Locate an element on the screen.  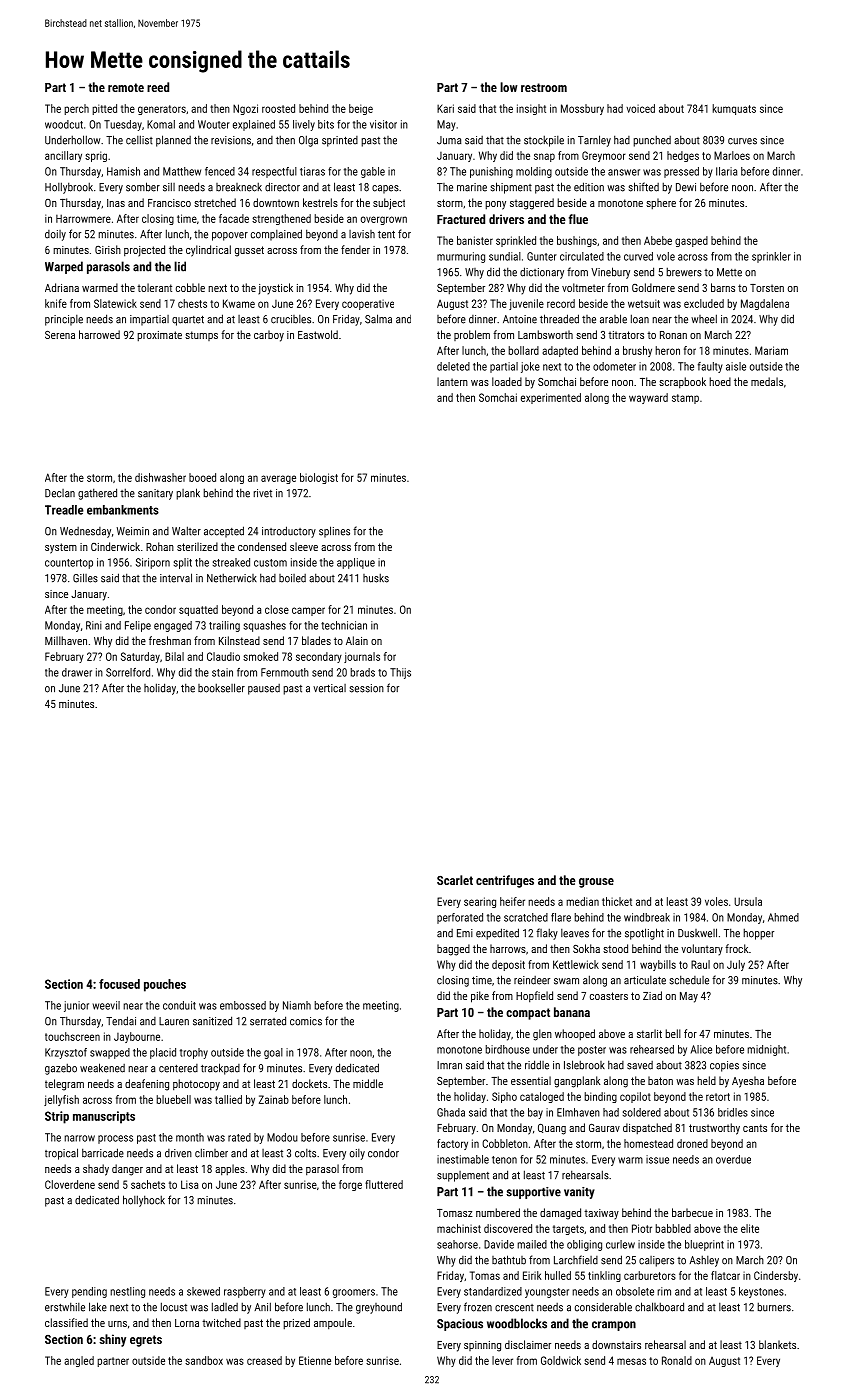
conduit is located at coordinates (179, 1005).
